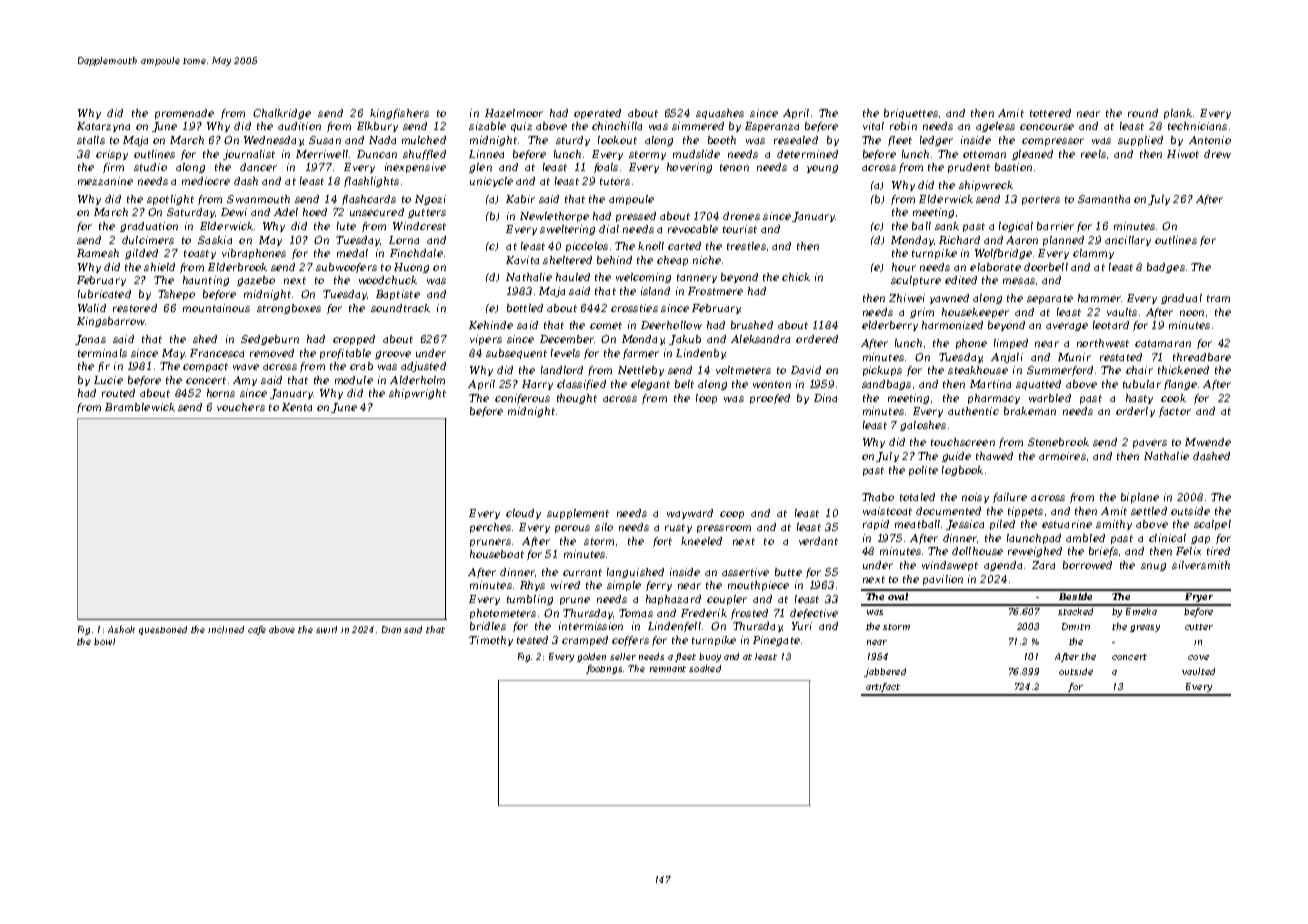 The image size is (1308, 924). What do you see at coordinates (1067, 327) in the document?
I see `average` at bounding box center [1067, 327].
